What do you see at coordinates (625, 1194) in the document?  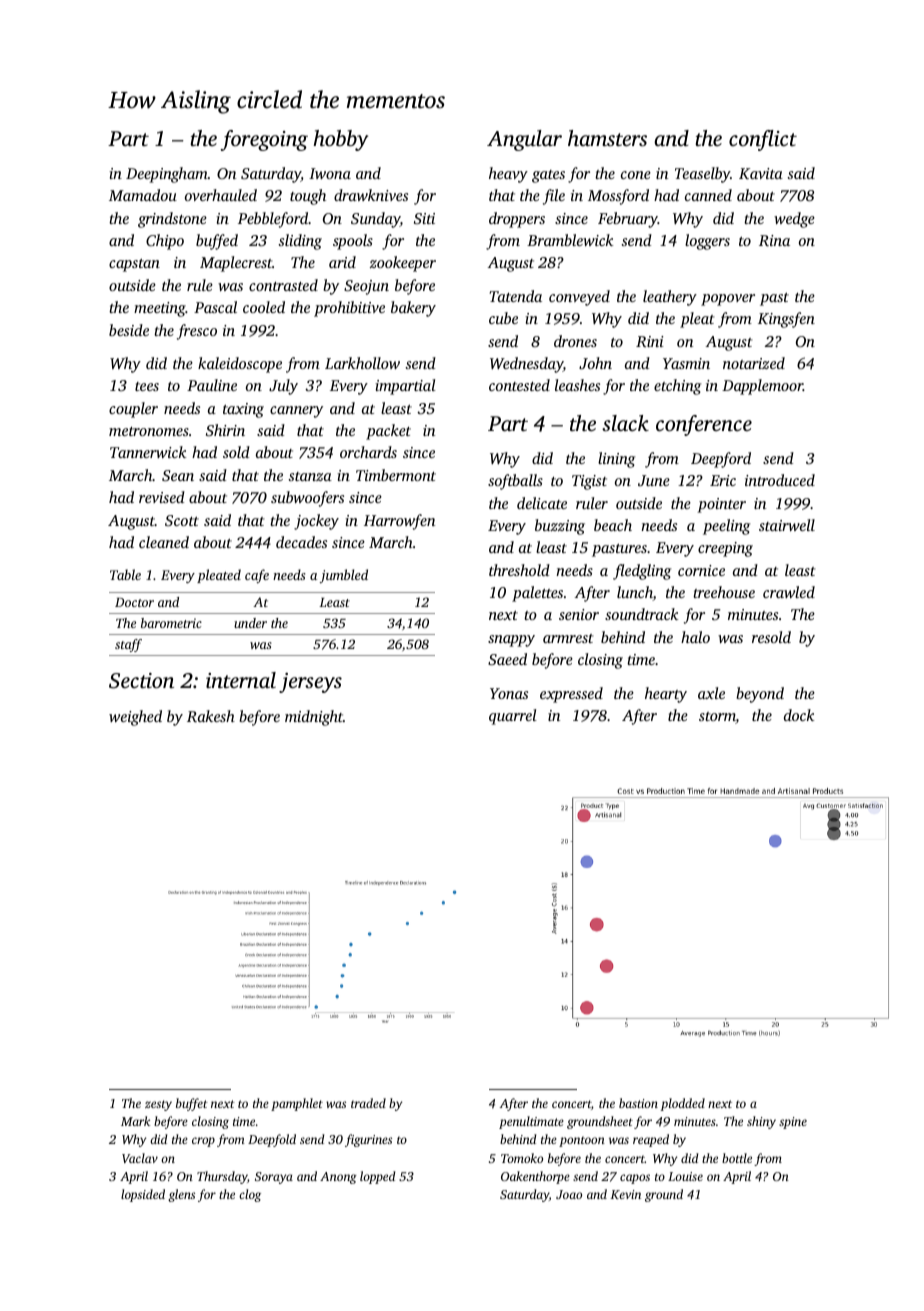 I see `Kevin` at bounding box center [625, 1194].
